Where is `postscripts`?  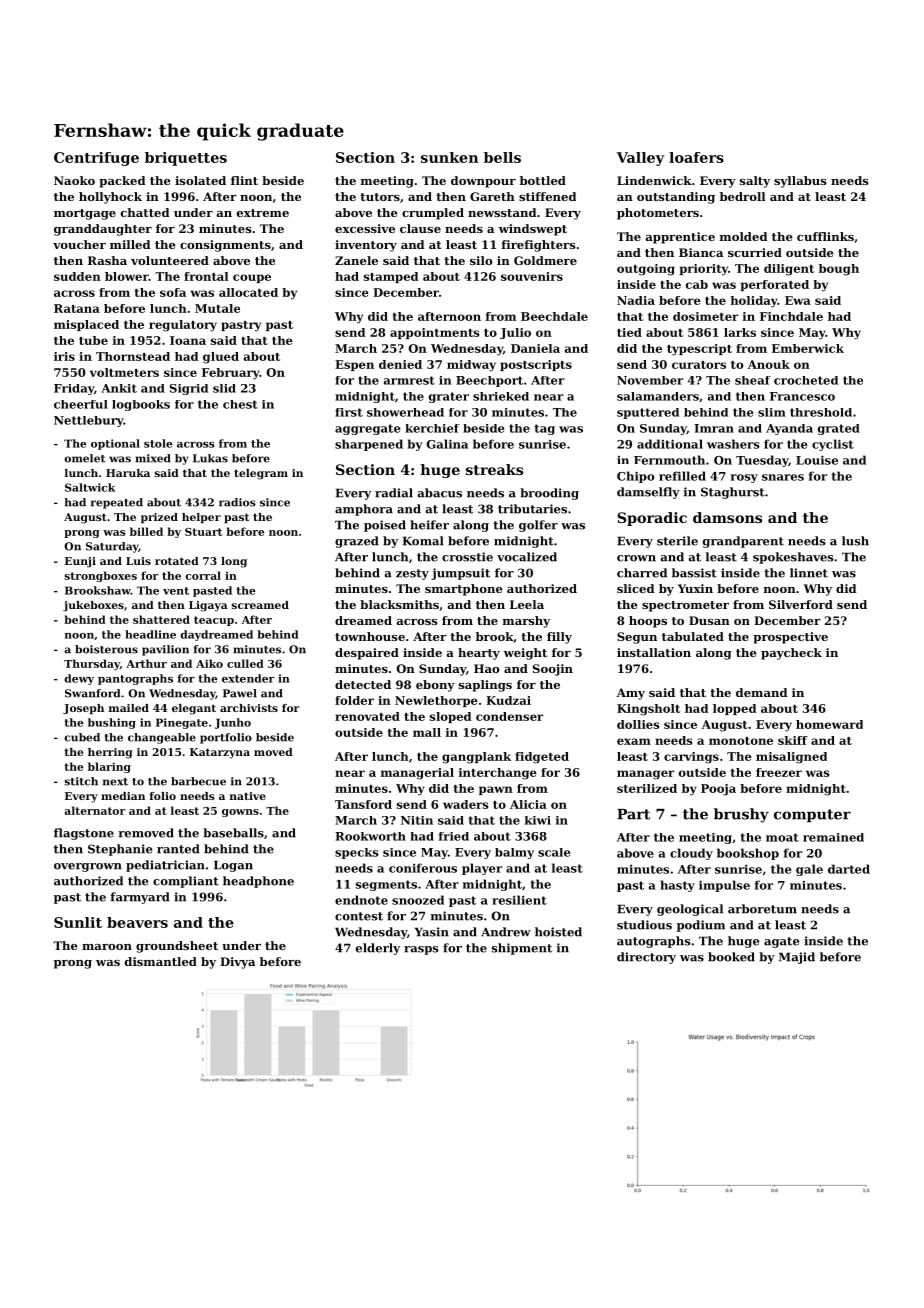
postscripts is located at coordinates (536, 365).
